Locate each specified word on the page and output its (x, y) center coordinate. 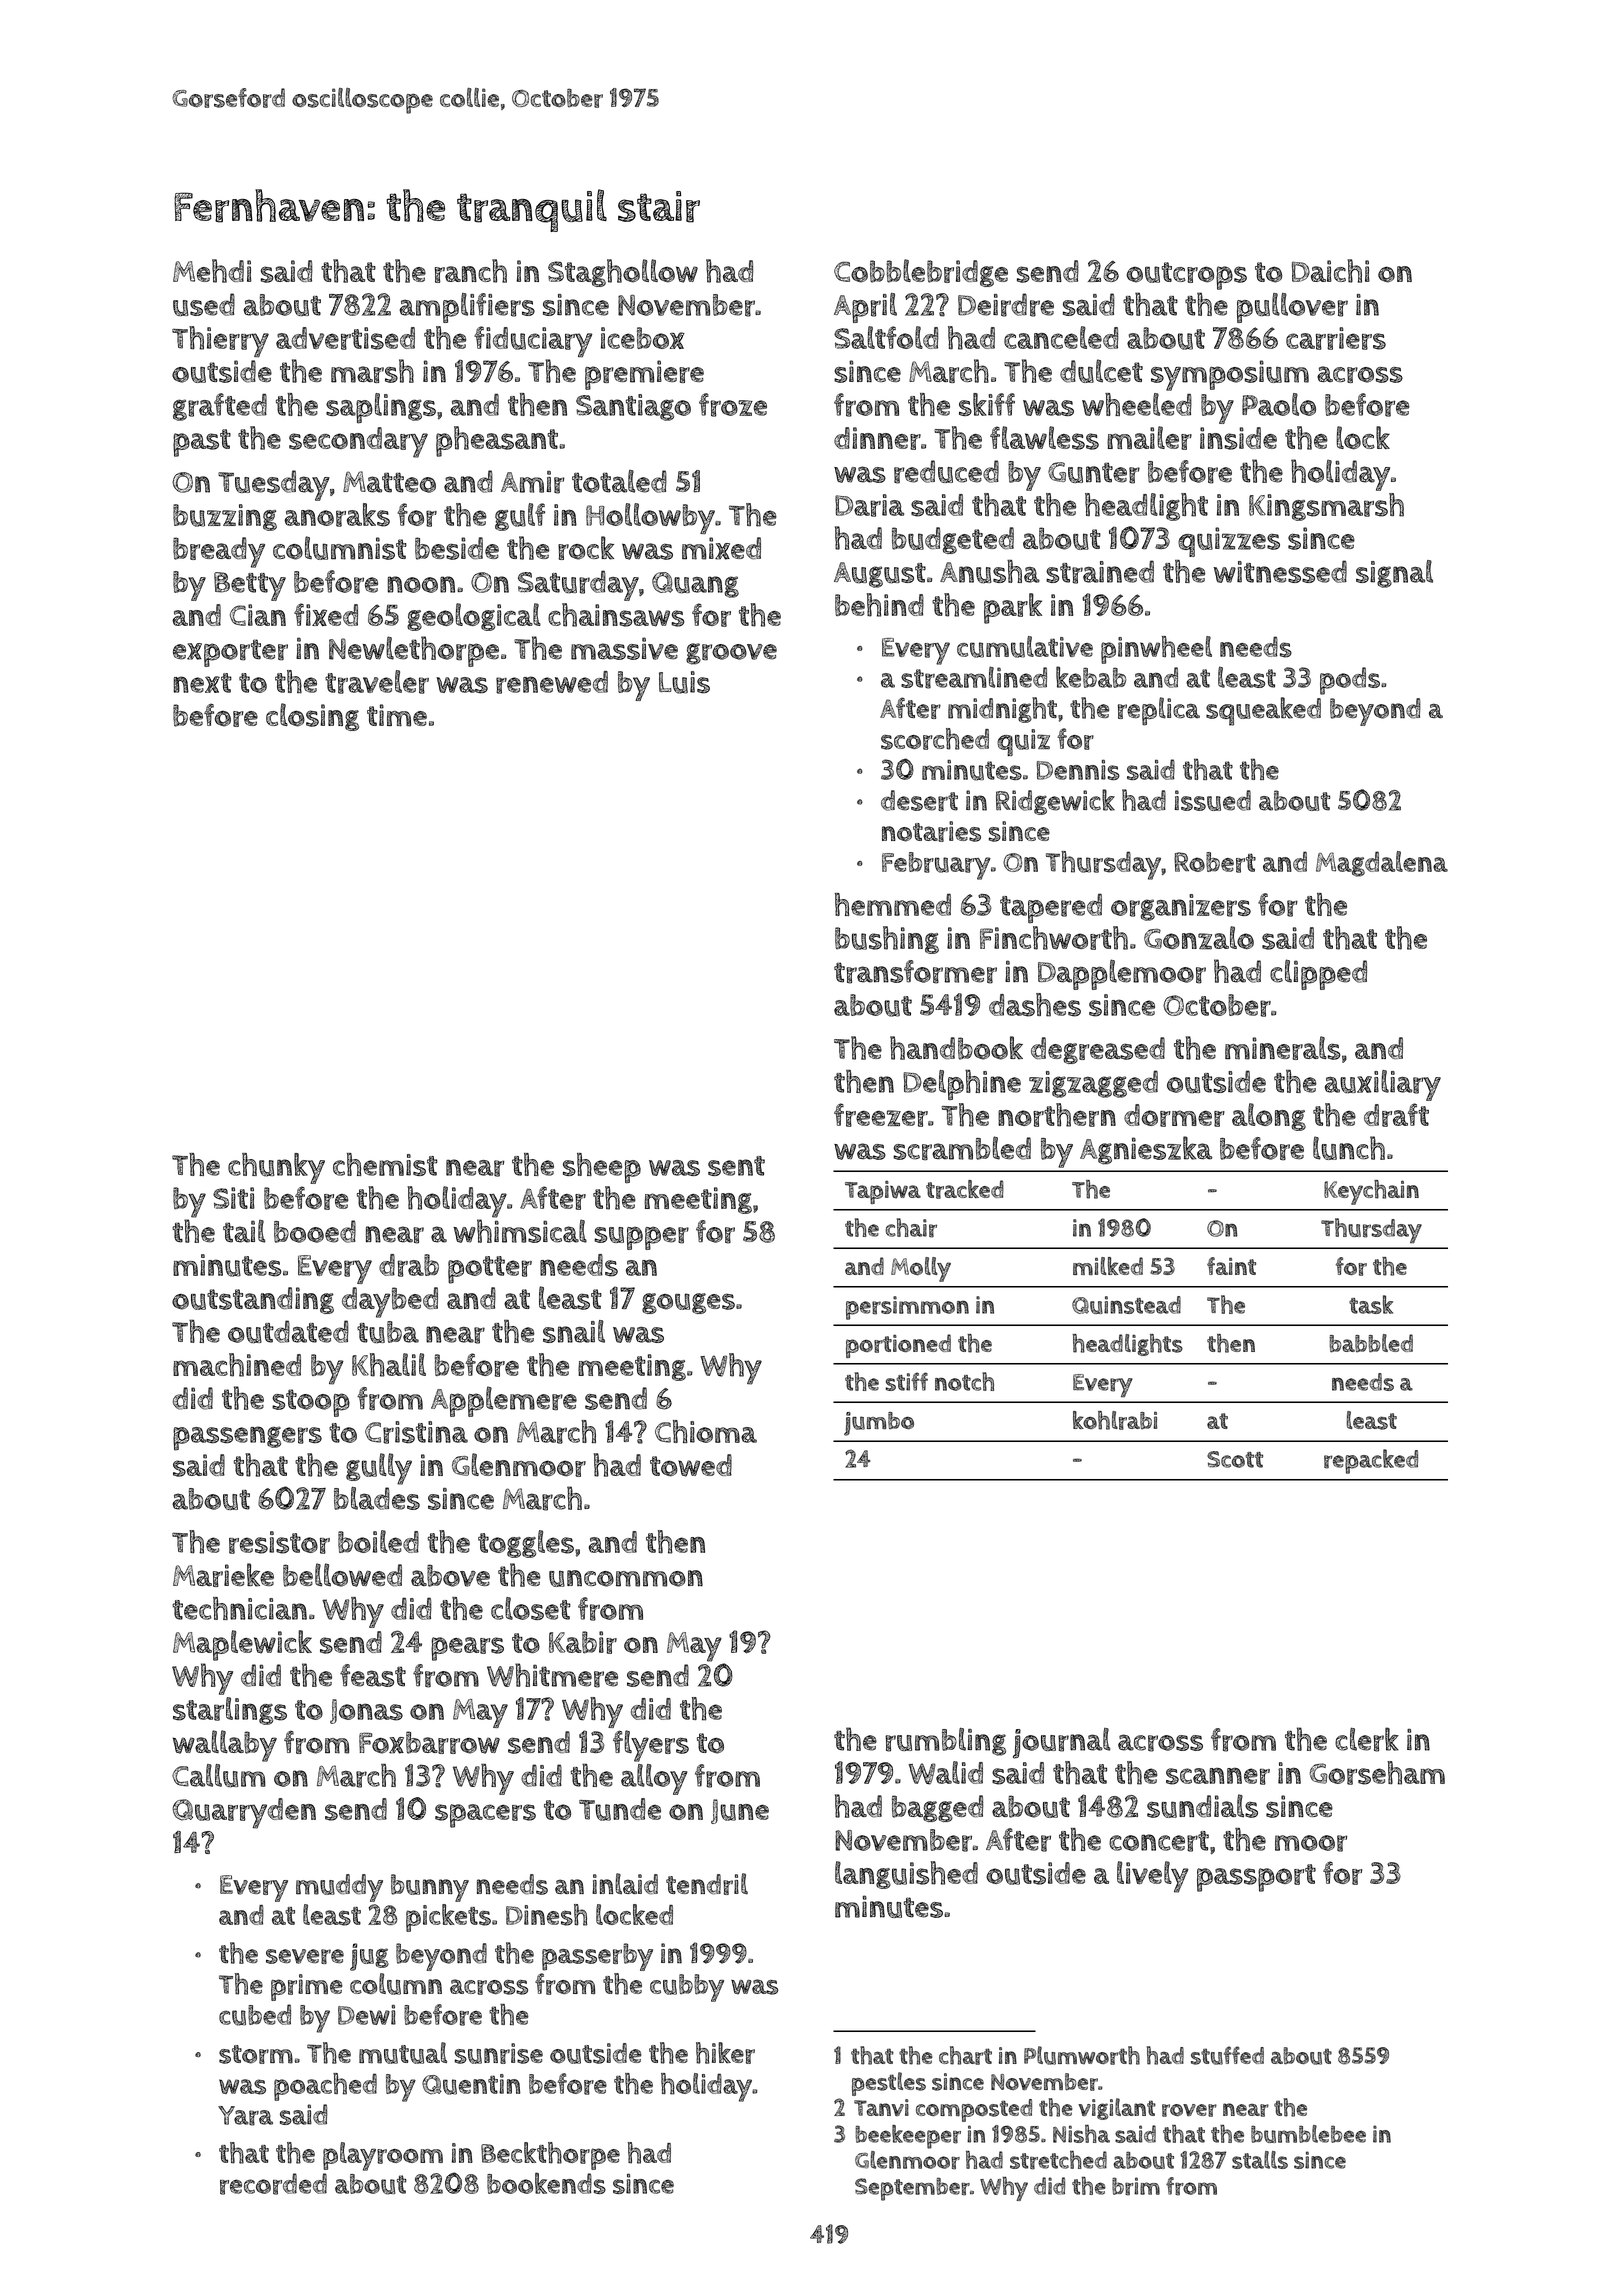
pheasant (497, 441)
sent (736, 1166)
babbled (1371, 1343)
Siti (234, 1198)
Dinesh (546, 1915)
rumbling (945, 1741)
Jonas (366, 1711)
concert (1159, 1841)
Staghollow (623, 273)
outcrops (1186, 276)
